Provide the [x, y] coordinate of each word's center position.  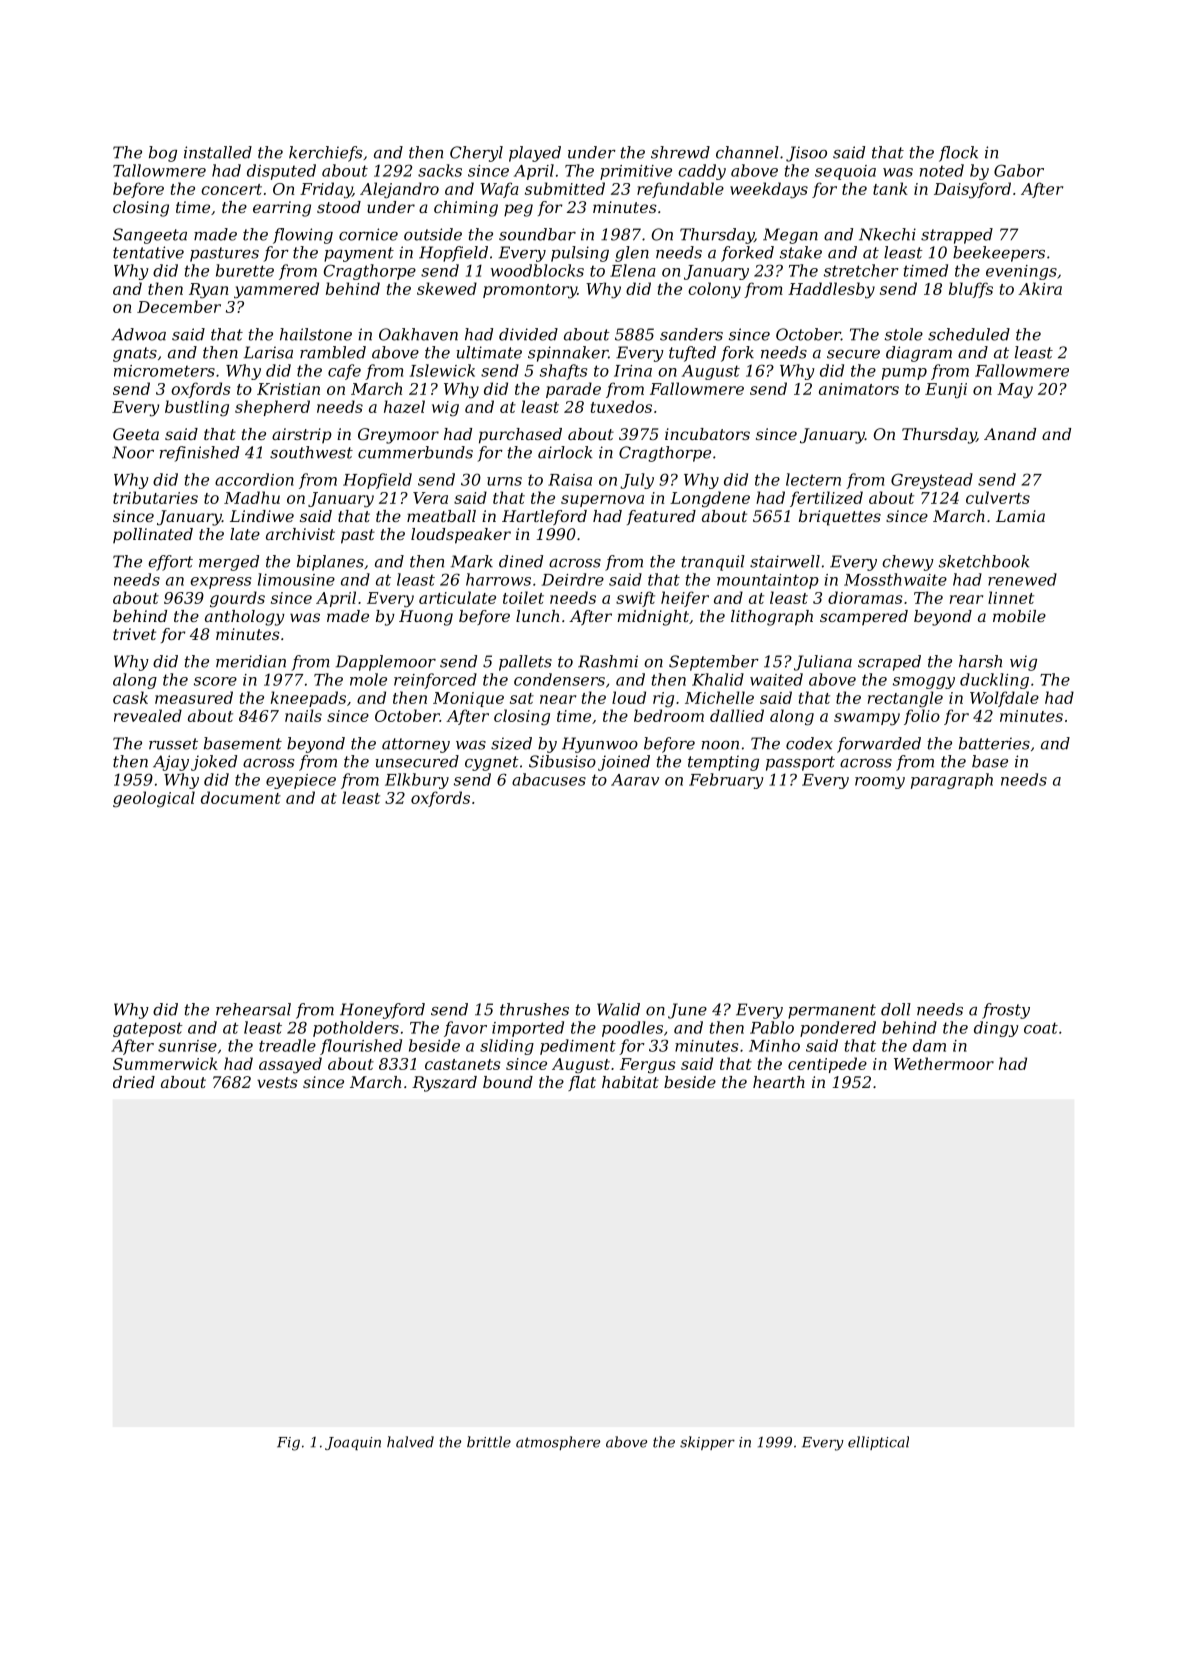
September [714, 663]
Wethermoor [944, 1063]
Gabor [1019, 170]
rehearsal [253, 1009]
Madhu [252, 497]
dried [134, 1082]
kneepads [308, 699]
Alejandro [399, 190]
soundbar [537, 234]
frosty [1006, 1011]
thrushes [534, 1009]
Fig [288, 1444]
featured [661, 517]
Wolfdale [1004, 699]
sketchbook [984, 561]
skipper [707, 1443]
